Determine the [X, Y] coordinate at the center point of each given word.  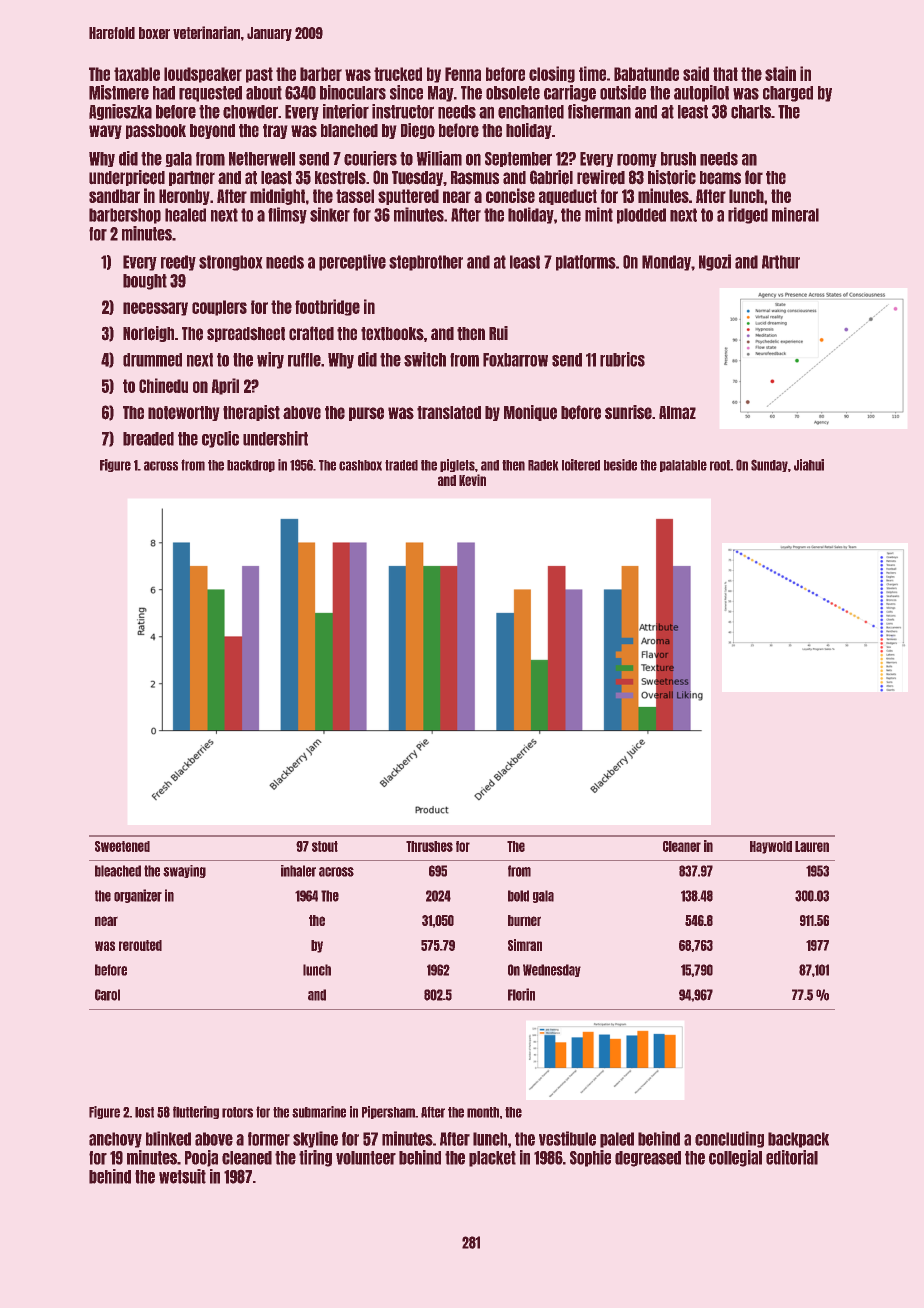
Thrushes [429, 846]
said [696, 73]
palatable [683, 466]
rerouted [140, 945]
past [259, 75]
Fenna [463, 74]
